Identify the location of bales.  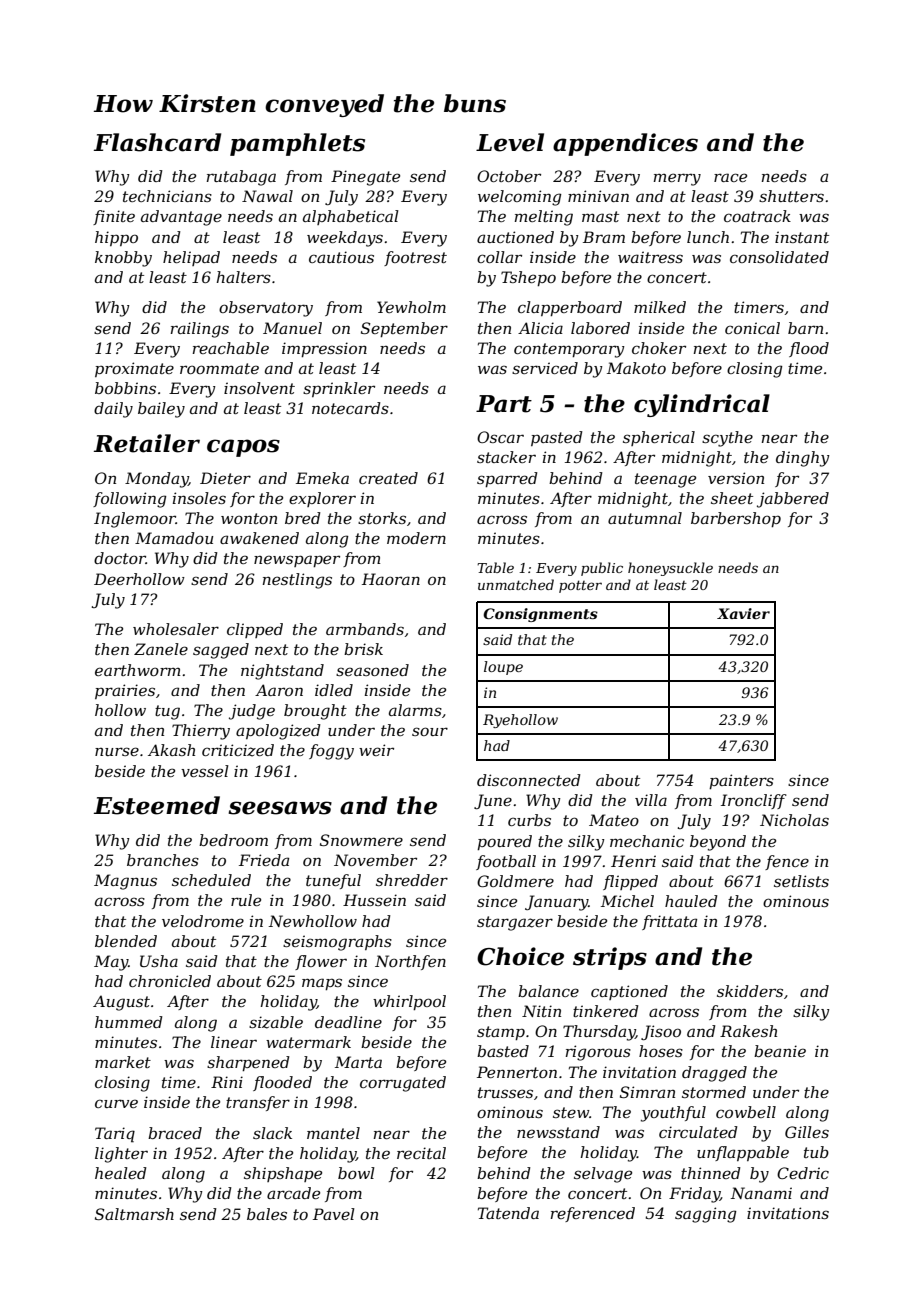
(267, 1214).
